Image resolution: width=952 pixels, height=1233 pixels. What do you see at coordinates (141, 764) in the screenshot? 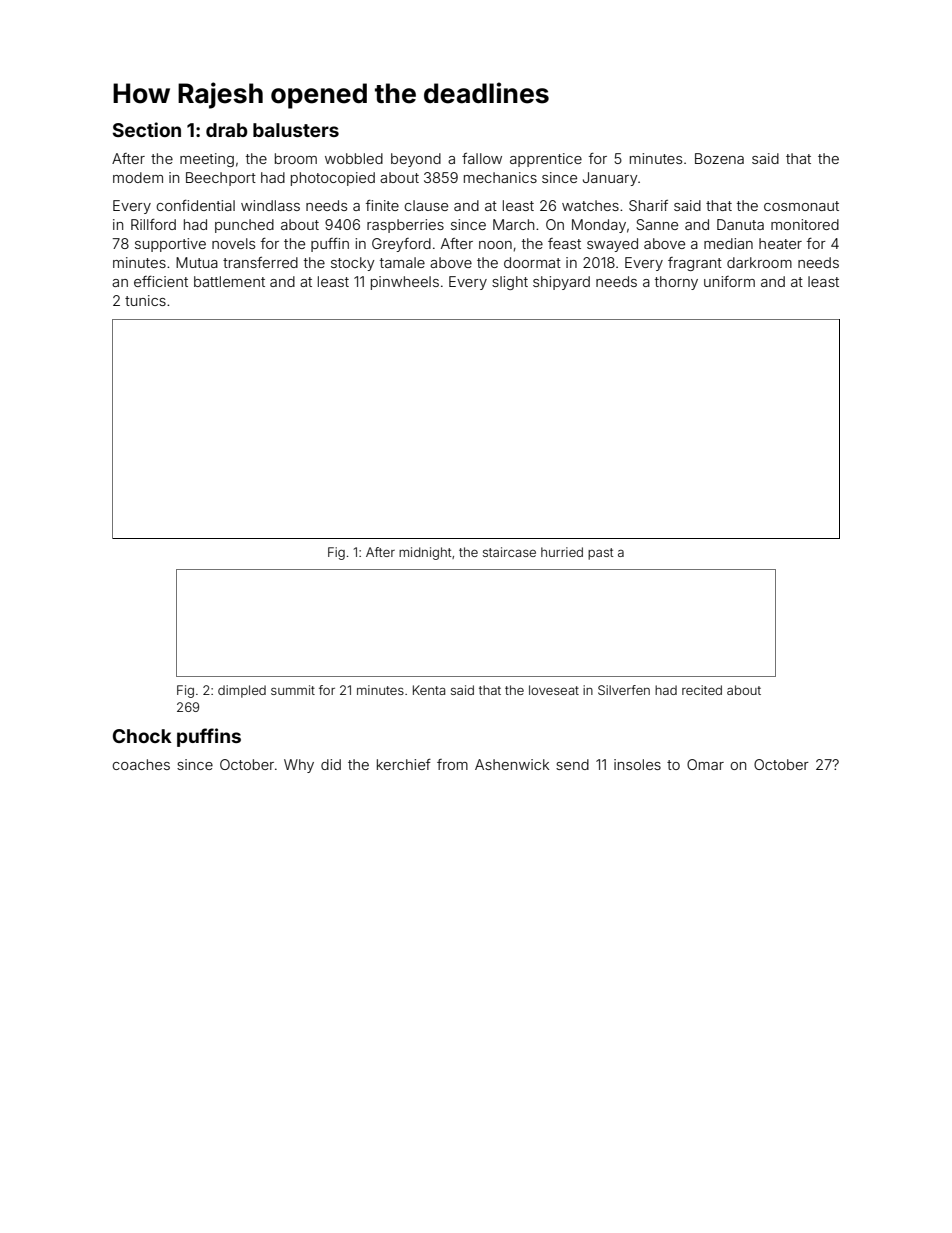
I see `coaches` at bounding box center [141, 764].
